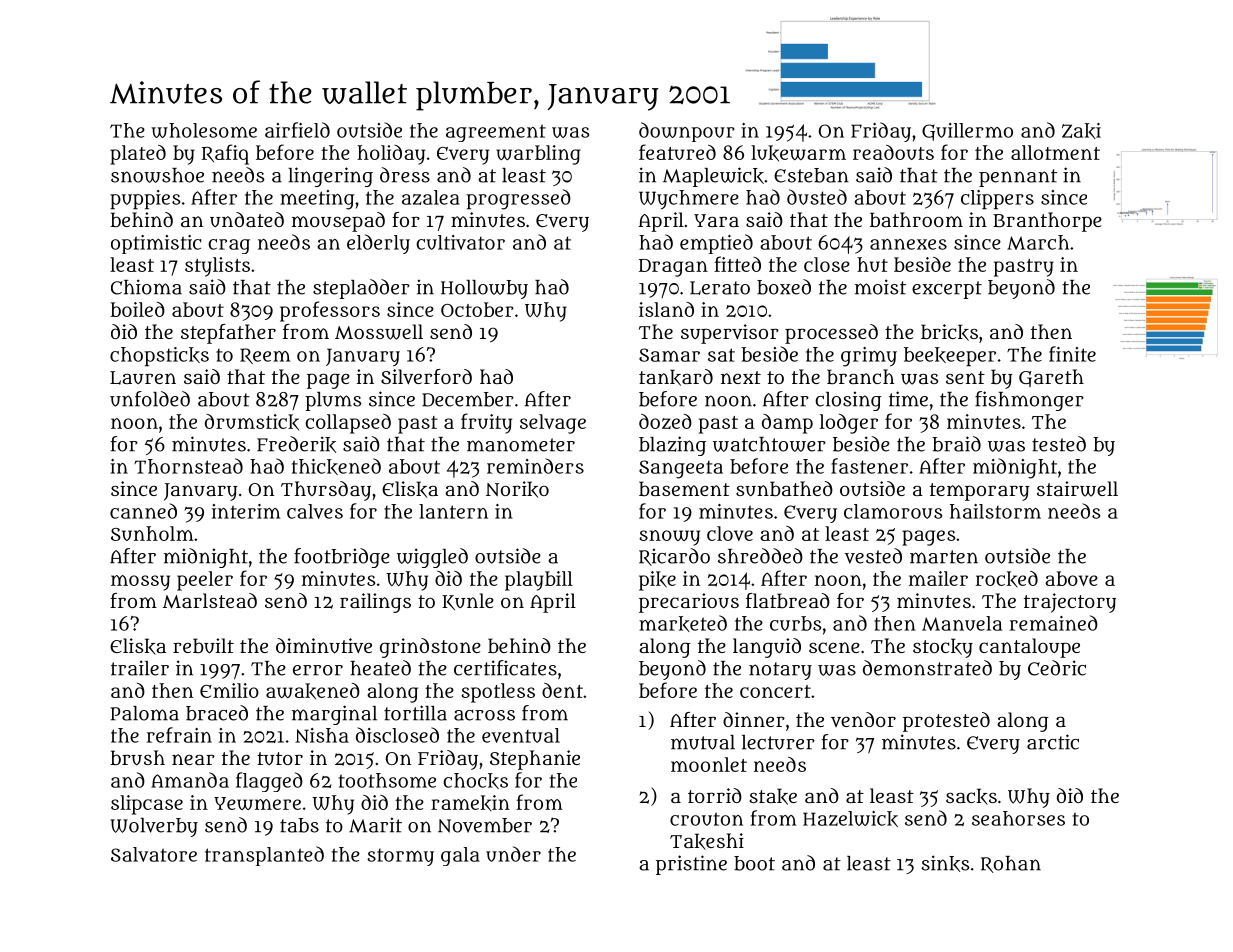 This screenshot has width=1233, height=952. Describe the element at coordinates (795, 623) in the screenshot. I see `curbs` at that location.
